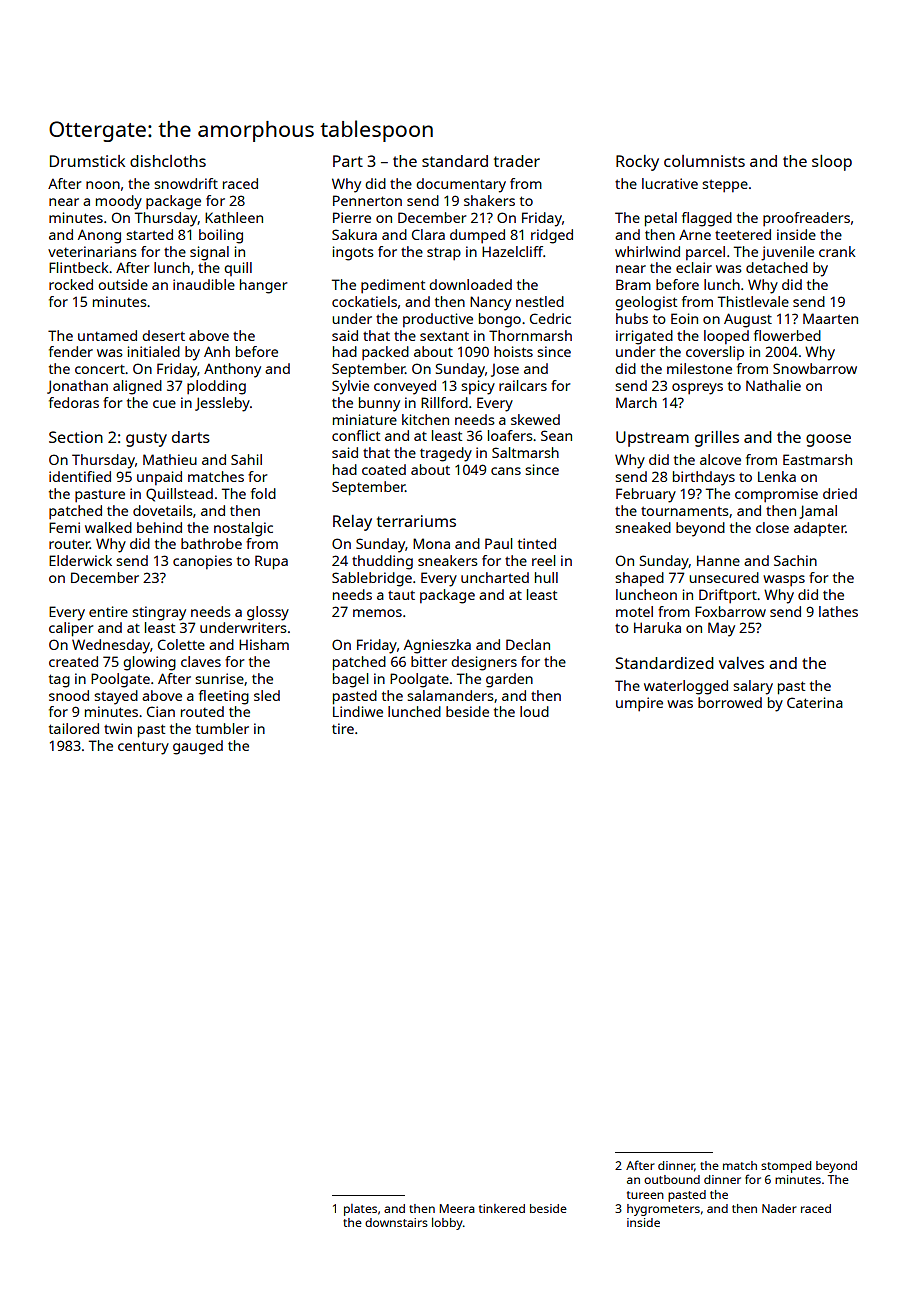  I want to click on Lindiwe, so click(358, 711).
